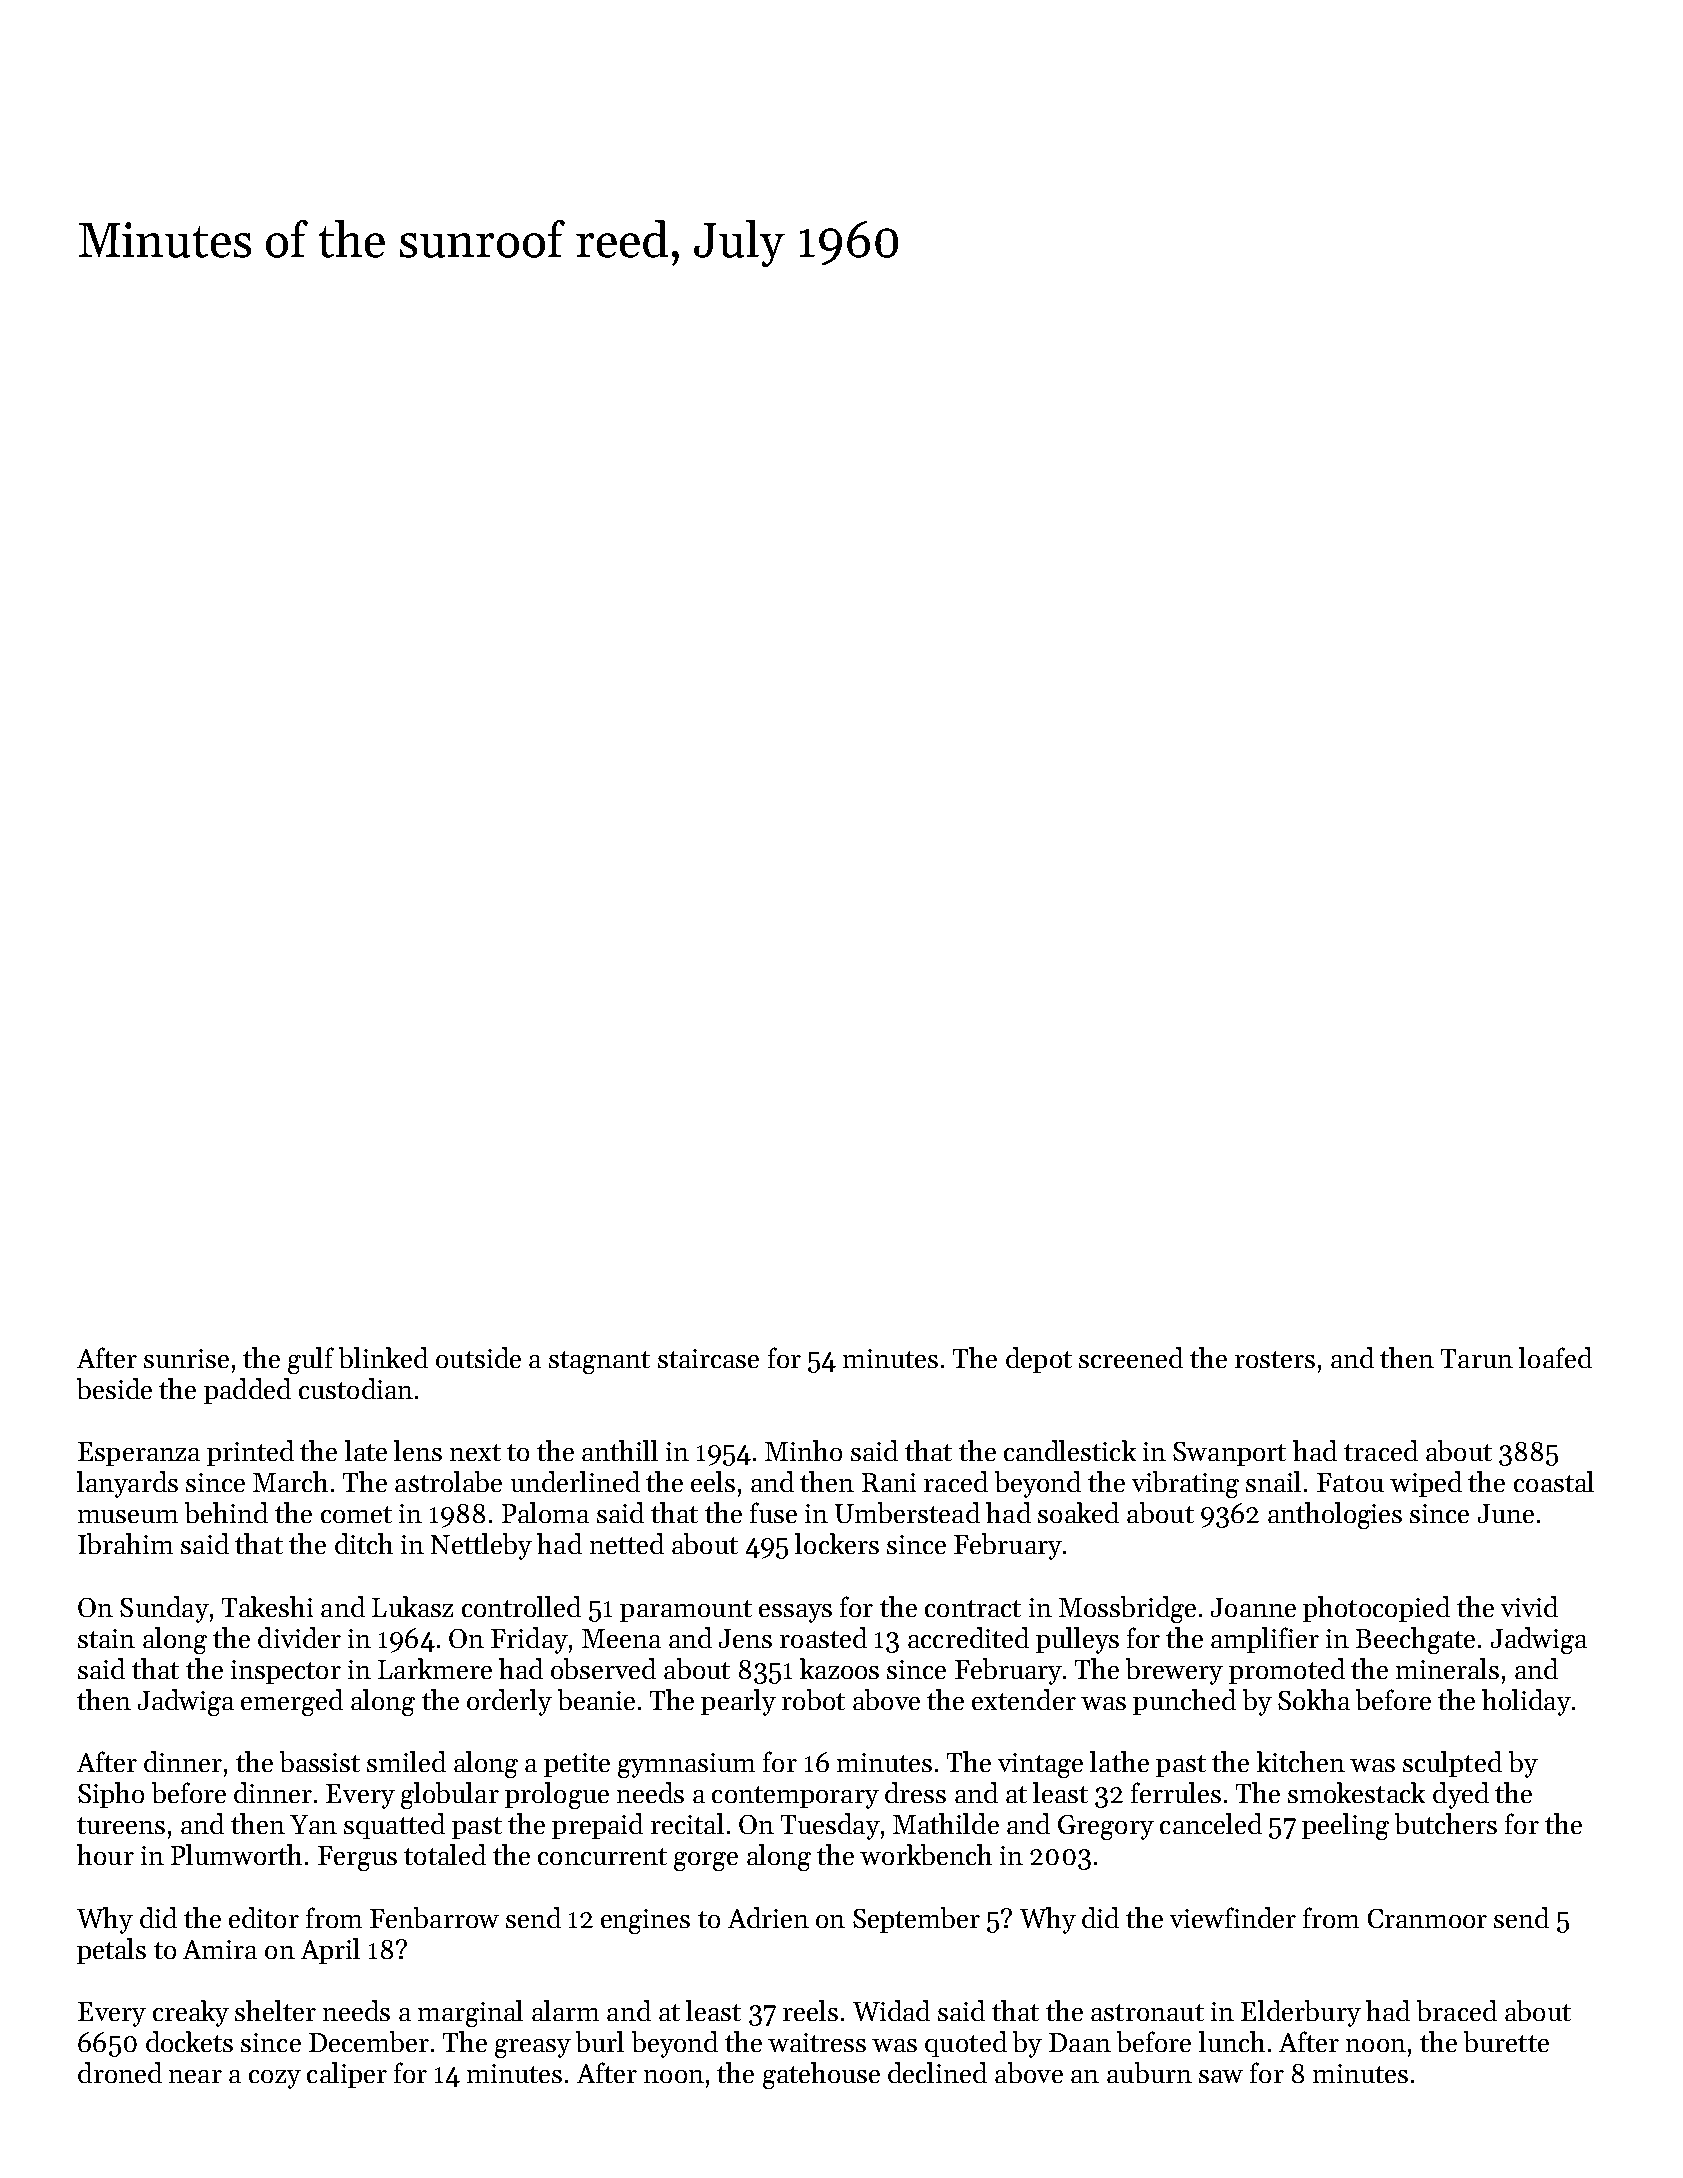 This screenshot has height=2178, width=1683. Describe the element at coordinates (1335, 1515) in the screenshot. I see `anthologies` at that location.
